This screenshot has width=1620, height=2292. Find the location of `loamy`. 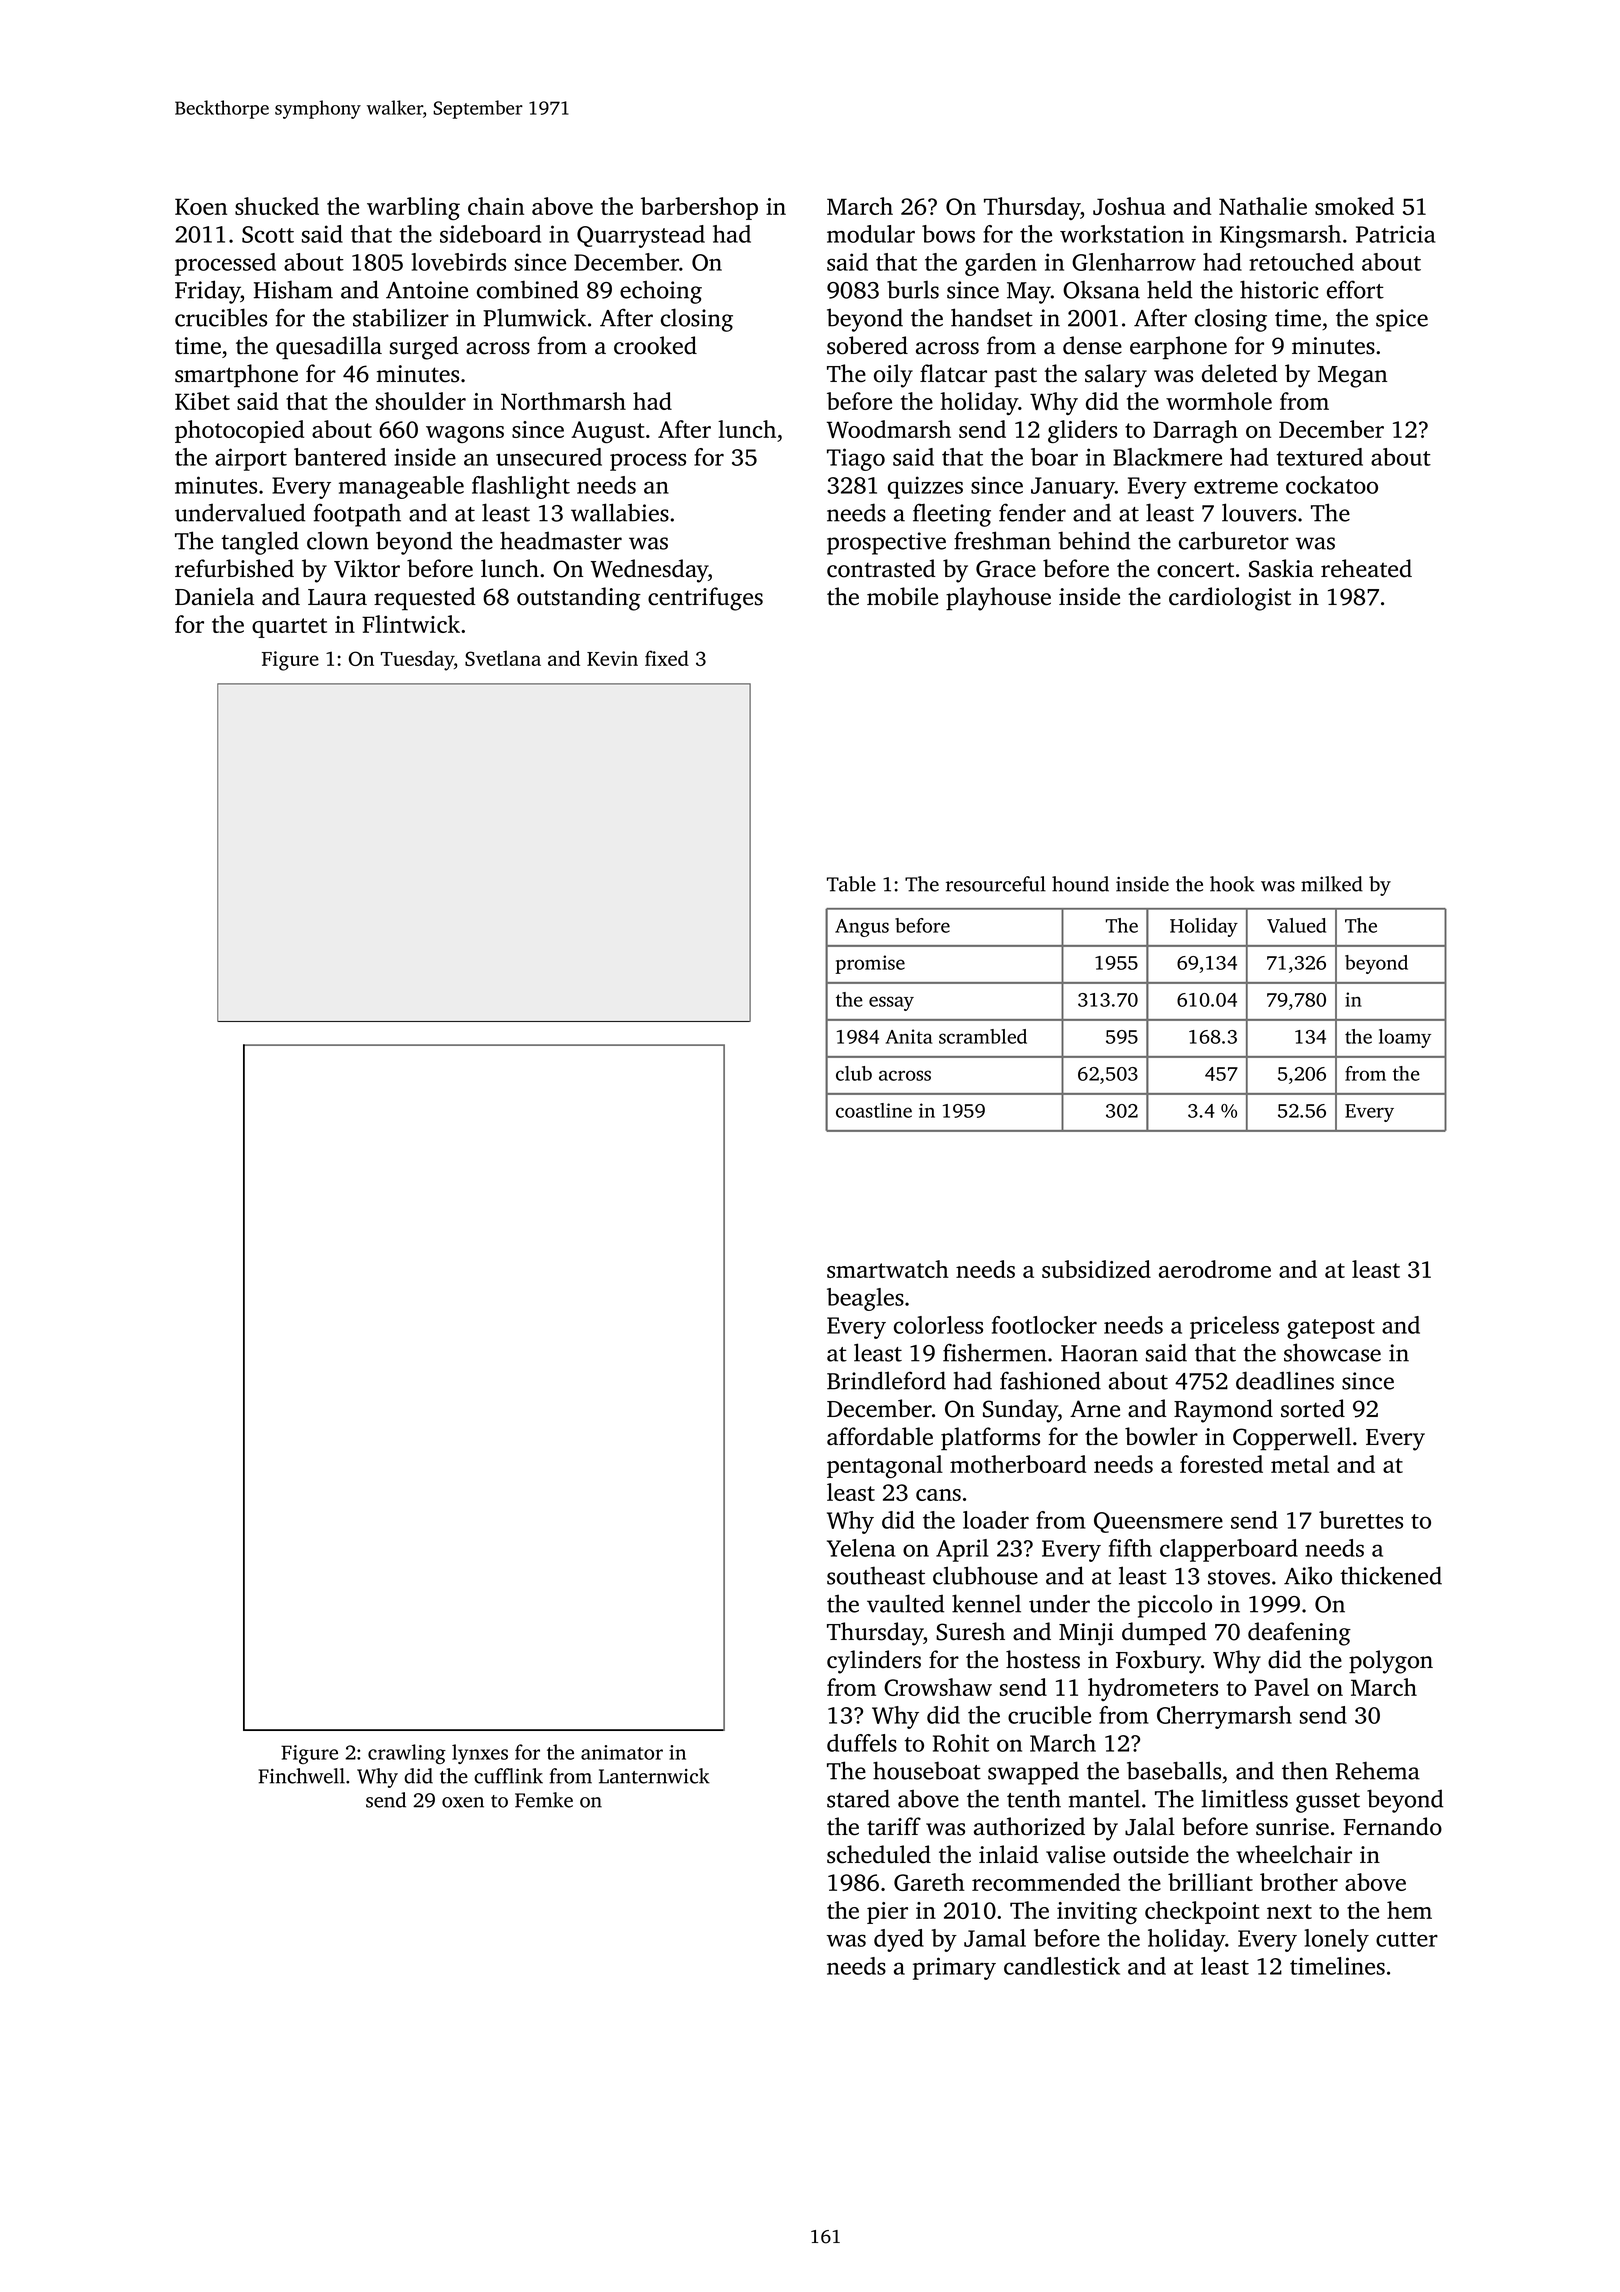

loamy is located at coordinates (1405, 1038).
